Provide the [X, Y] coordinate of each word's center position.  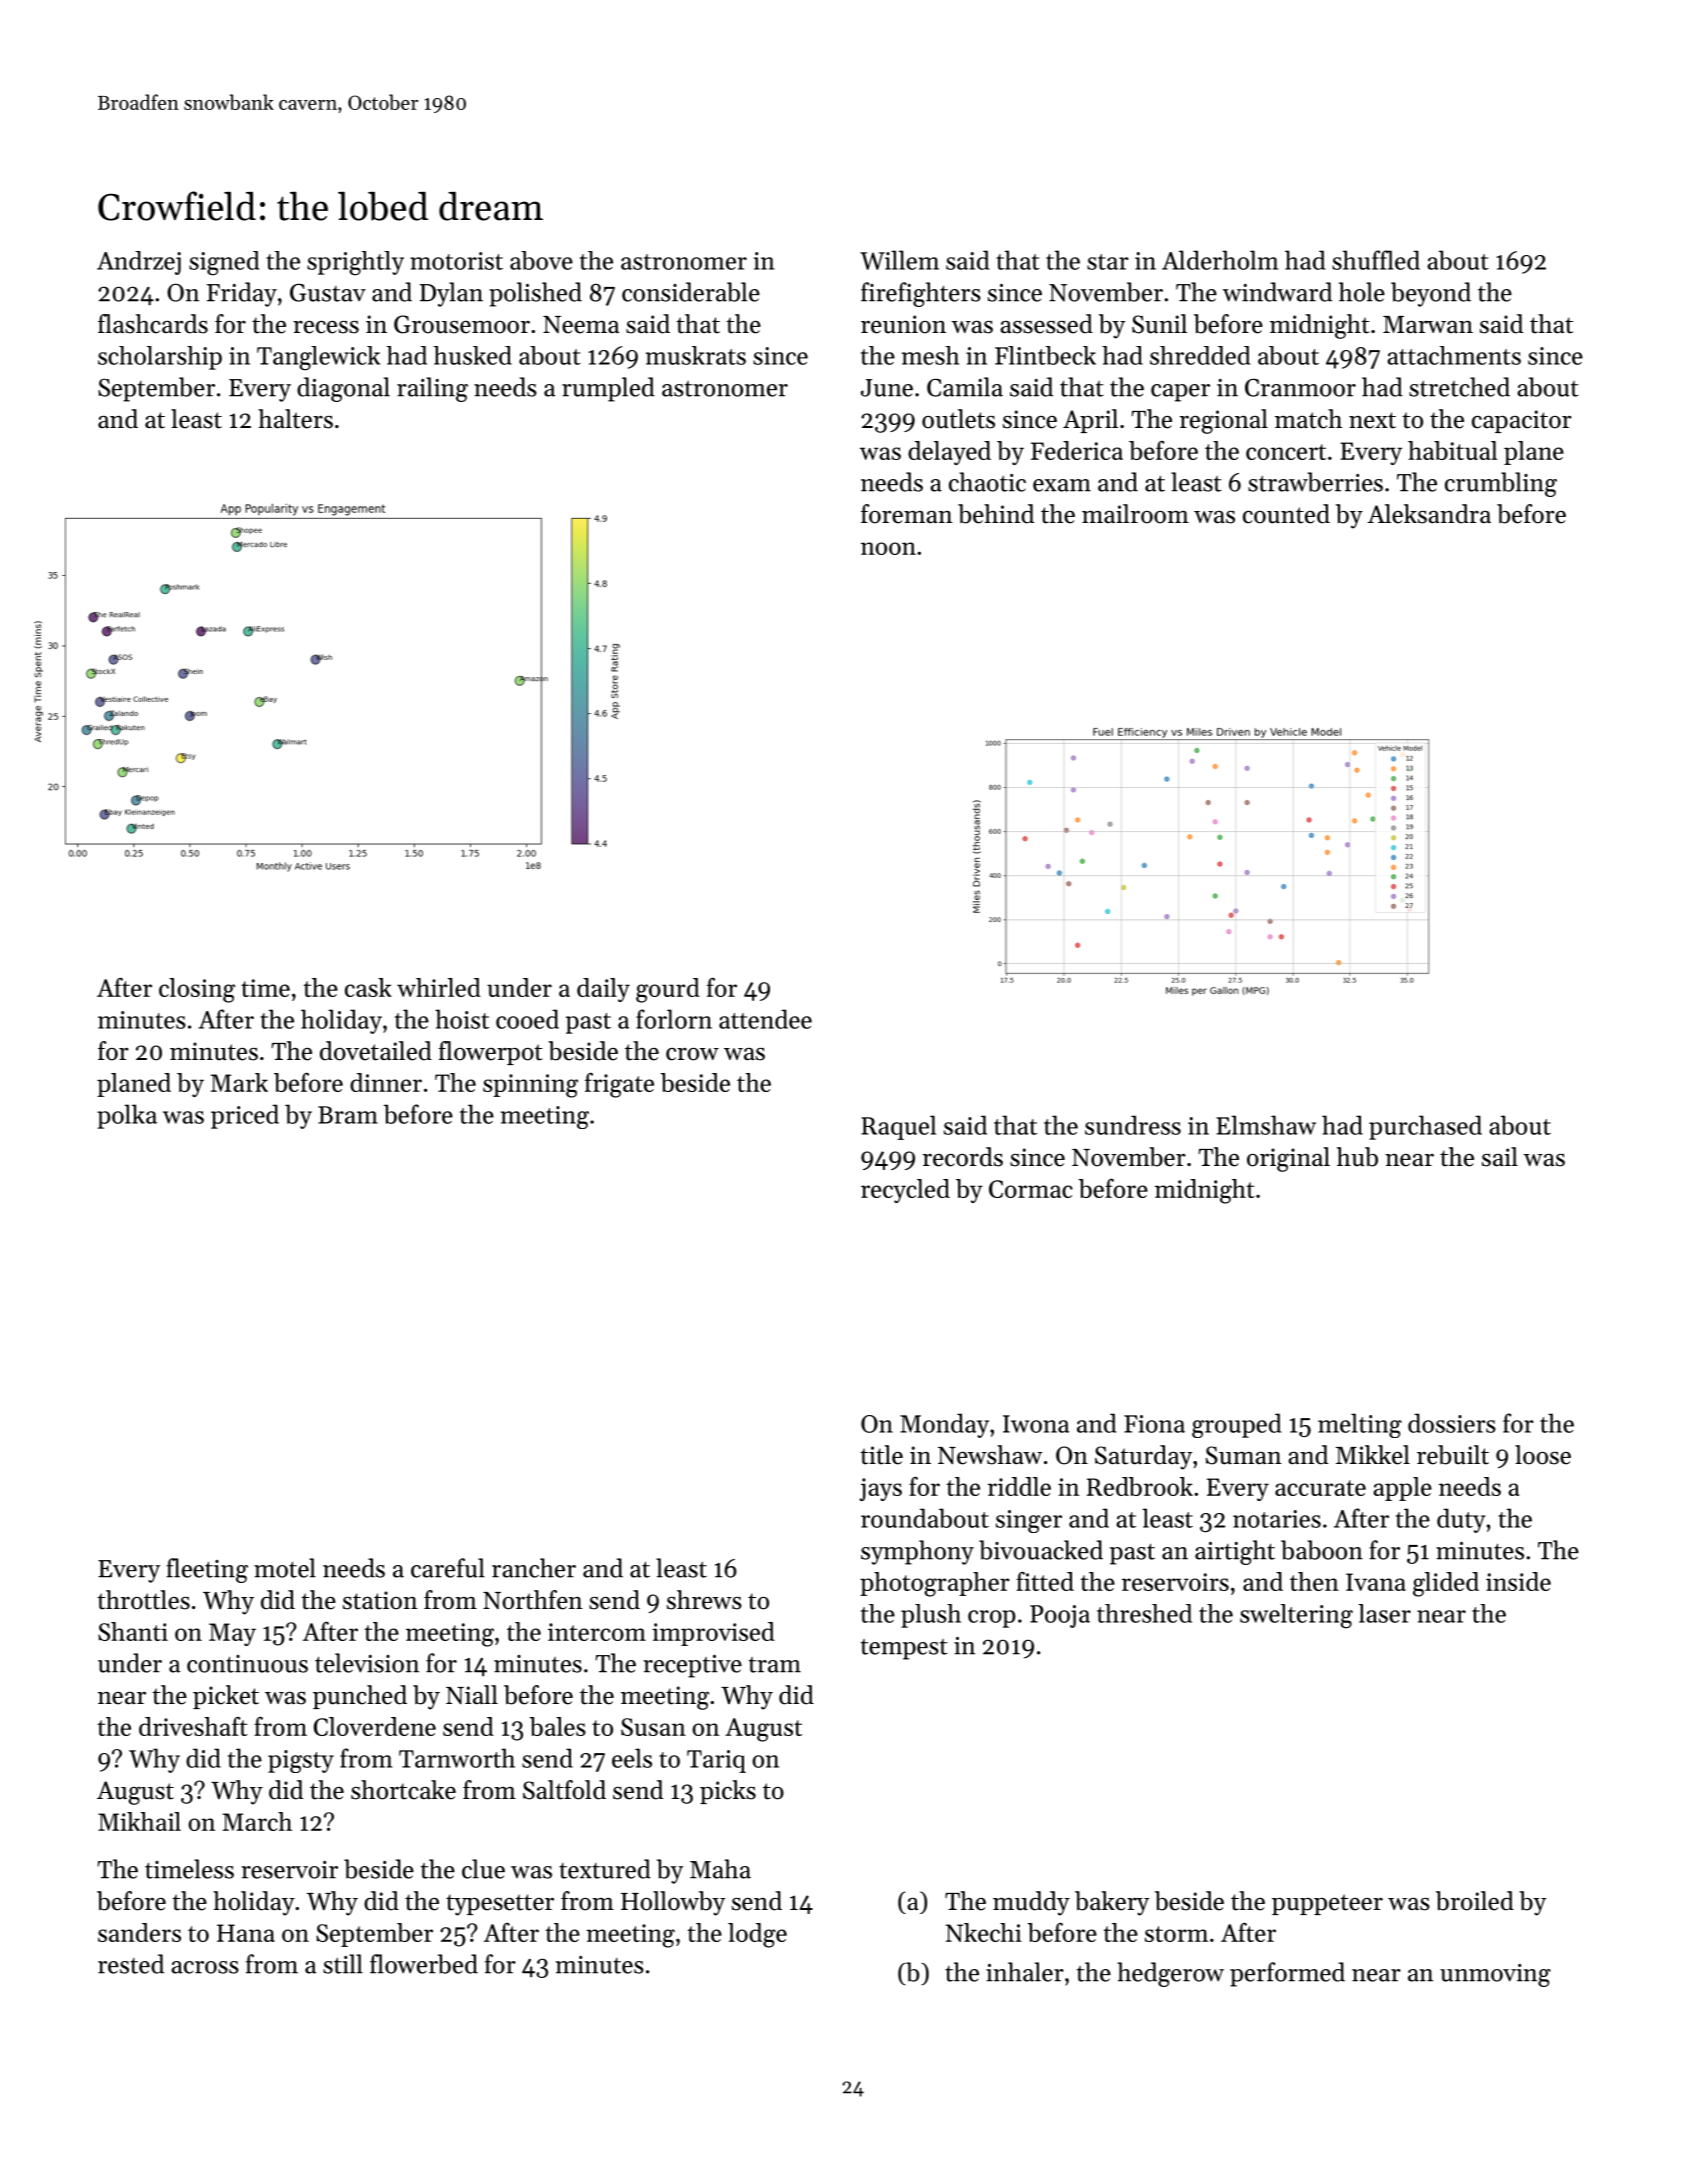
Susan [653, 1727]
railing [432, 389]
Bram [348, 1115]
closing [197, 990]
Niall [472, 1695]
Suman [1243, 1455]
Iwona [1036, 1424]
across [205, 1967]
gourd [668, 990]
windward [1277, 292]
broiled [1475, 1901]
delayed [949, 453]
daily [603, 990]
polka [127, 1116]
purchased [1425, 1127]
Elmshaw [1266, 1125]
